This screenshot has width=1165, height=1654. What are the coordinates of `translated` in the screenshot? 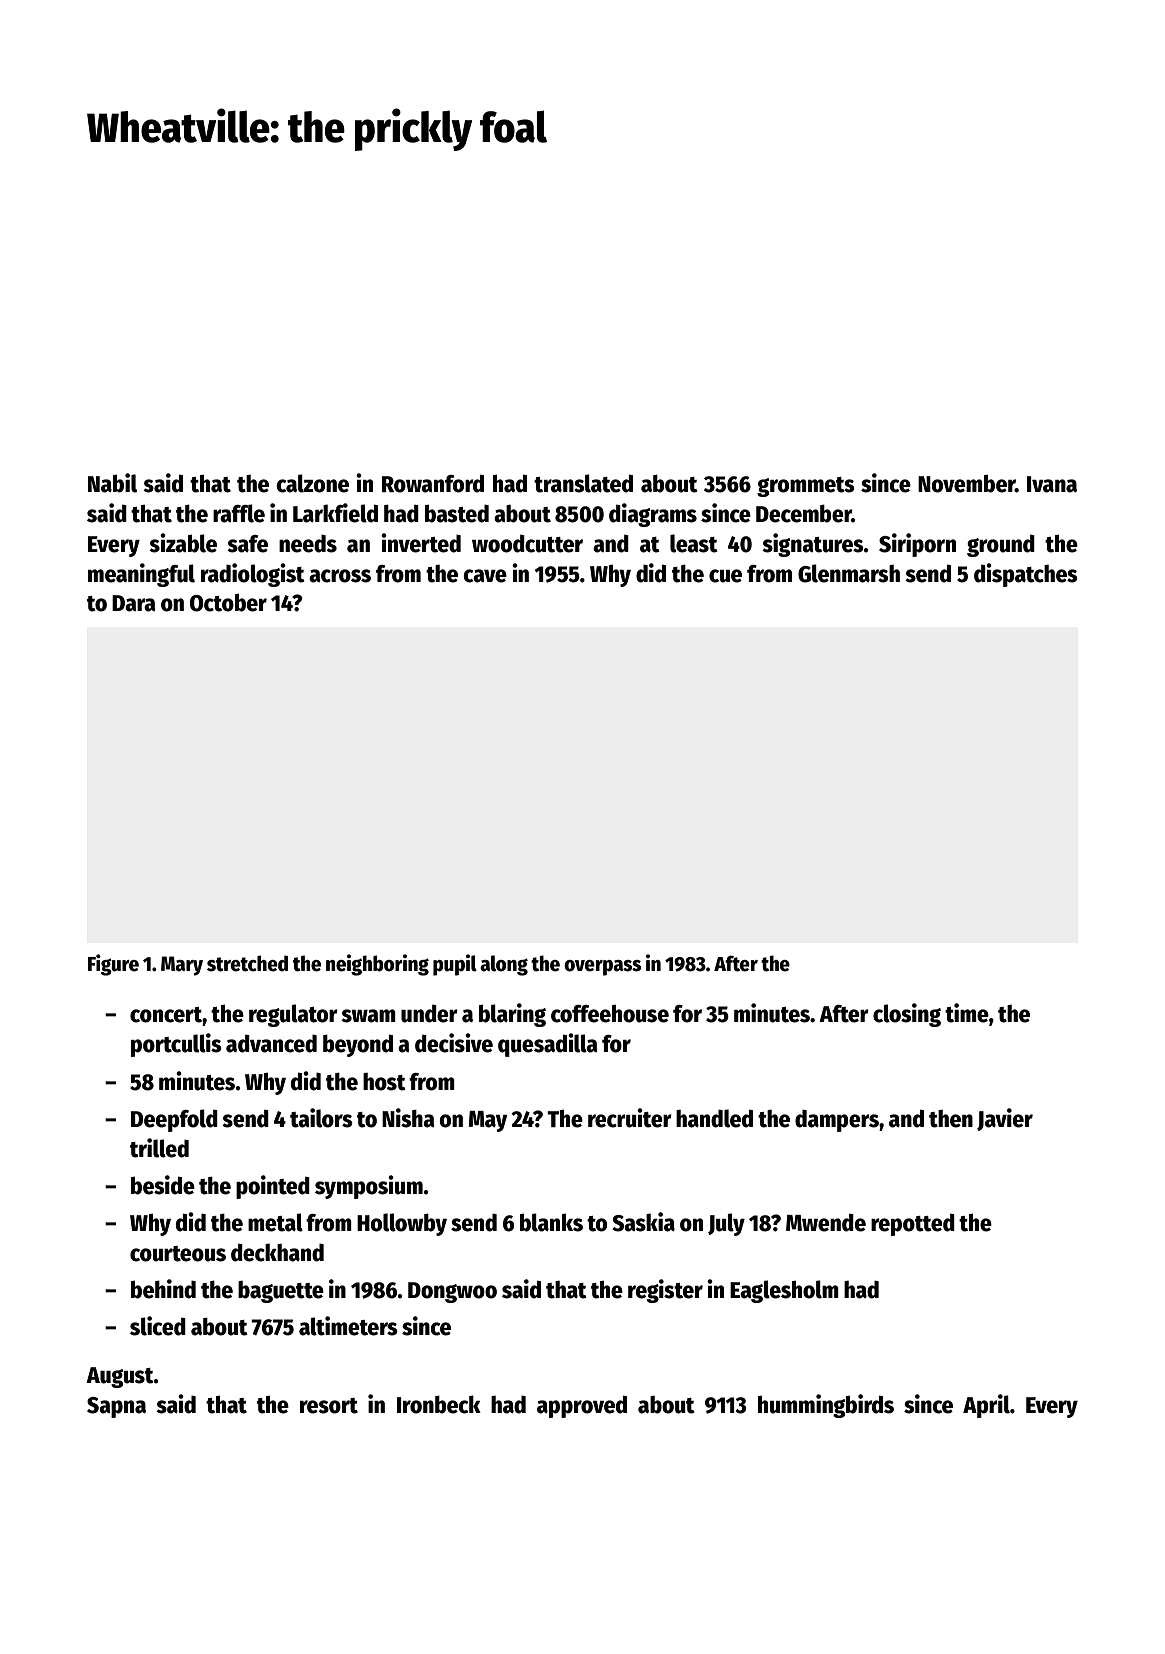 It's located at (583, 483).
